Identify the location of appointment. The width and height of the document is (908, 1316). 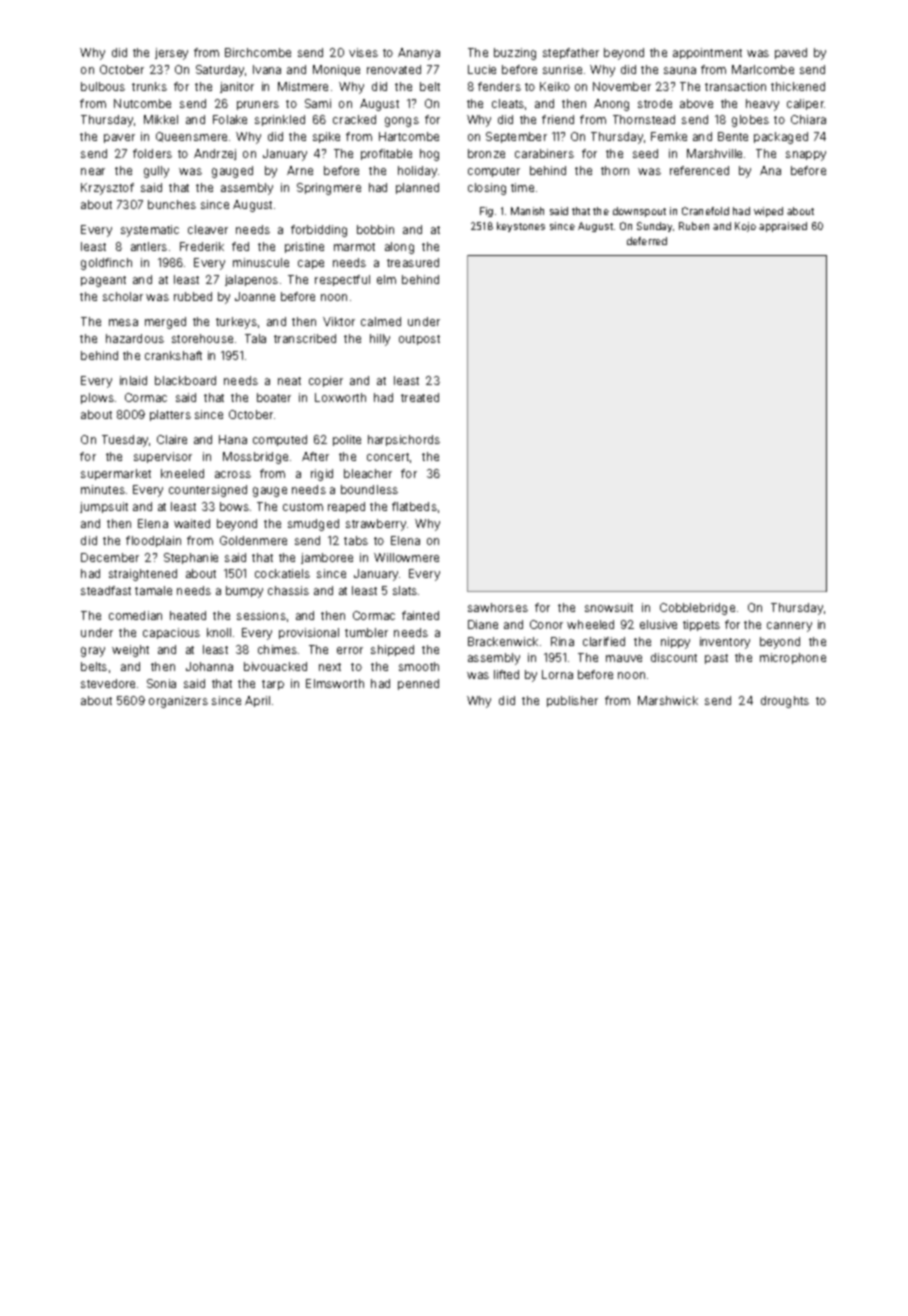
(707, 53).
